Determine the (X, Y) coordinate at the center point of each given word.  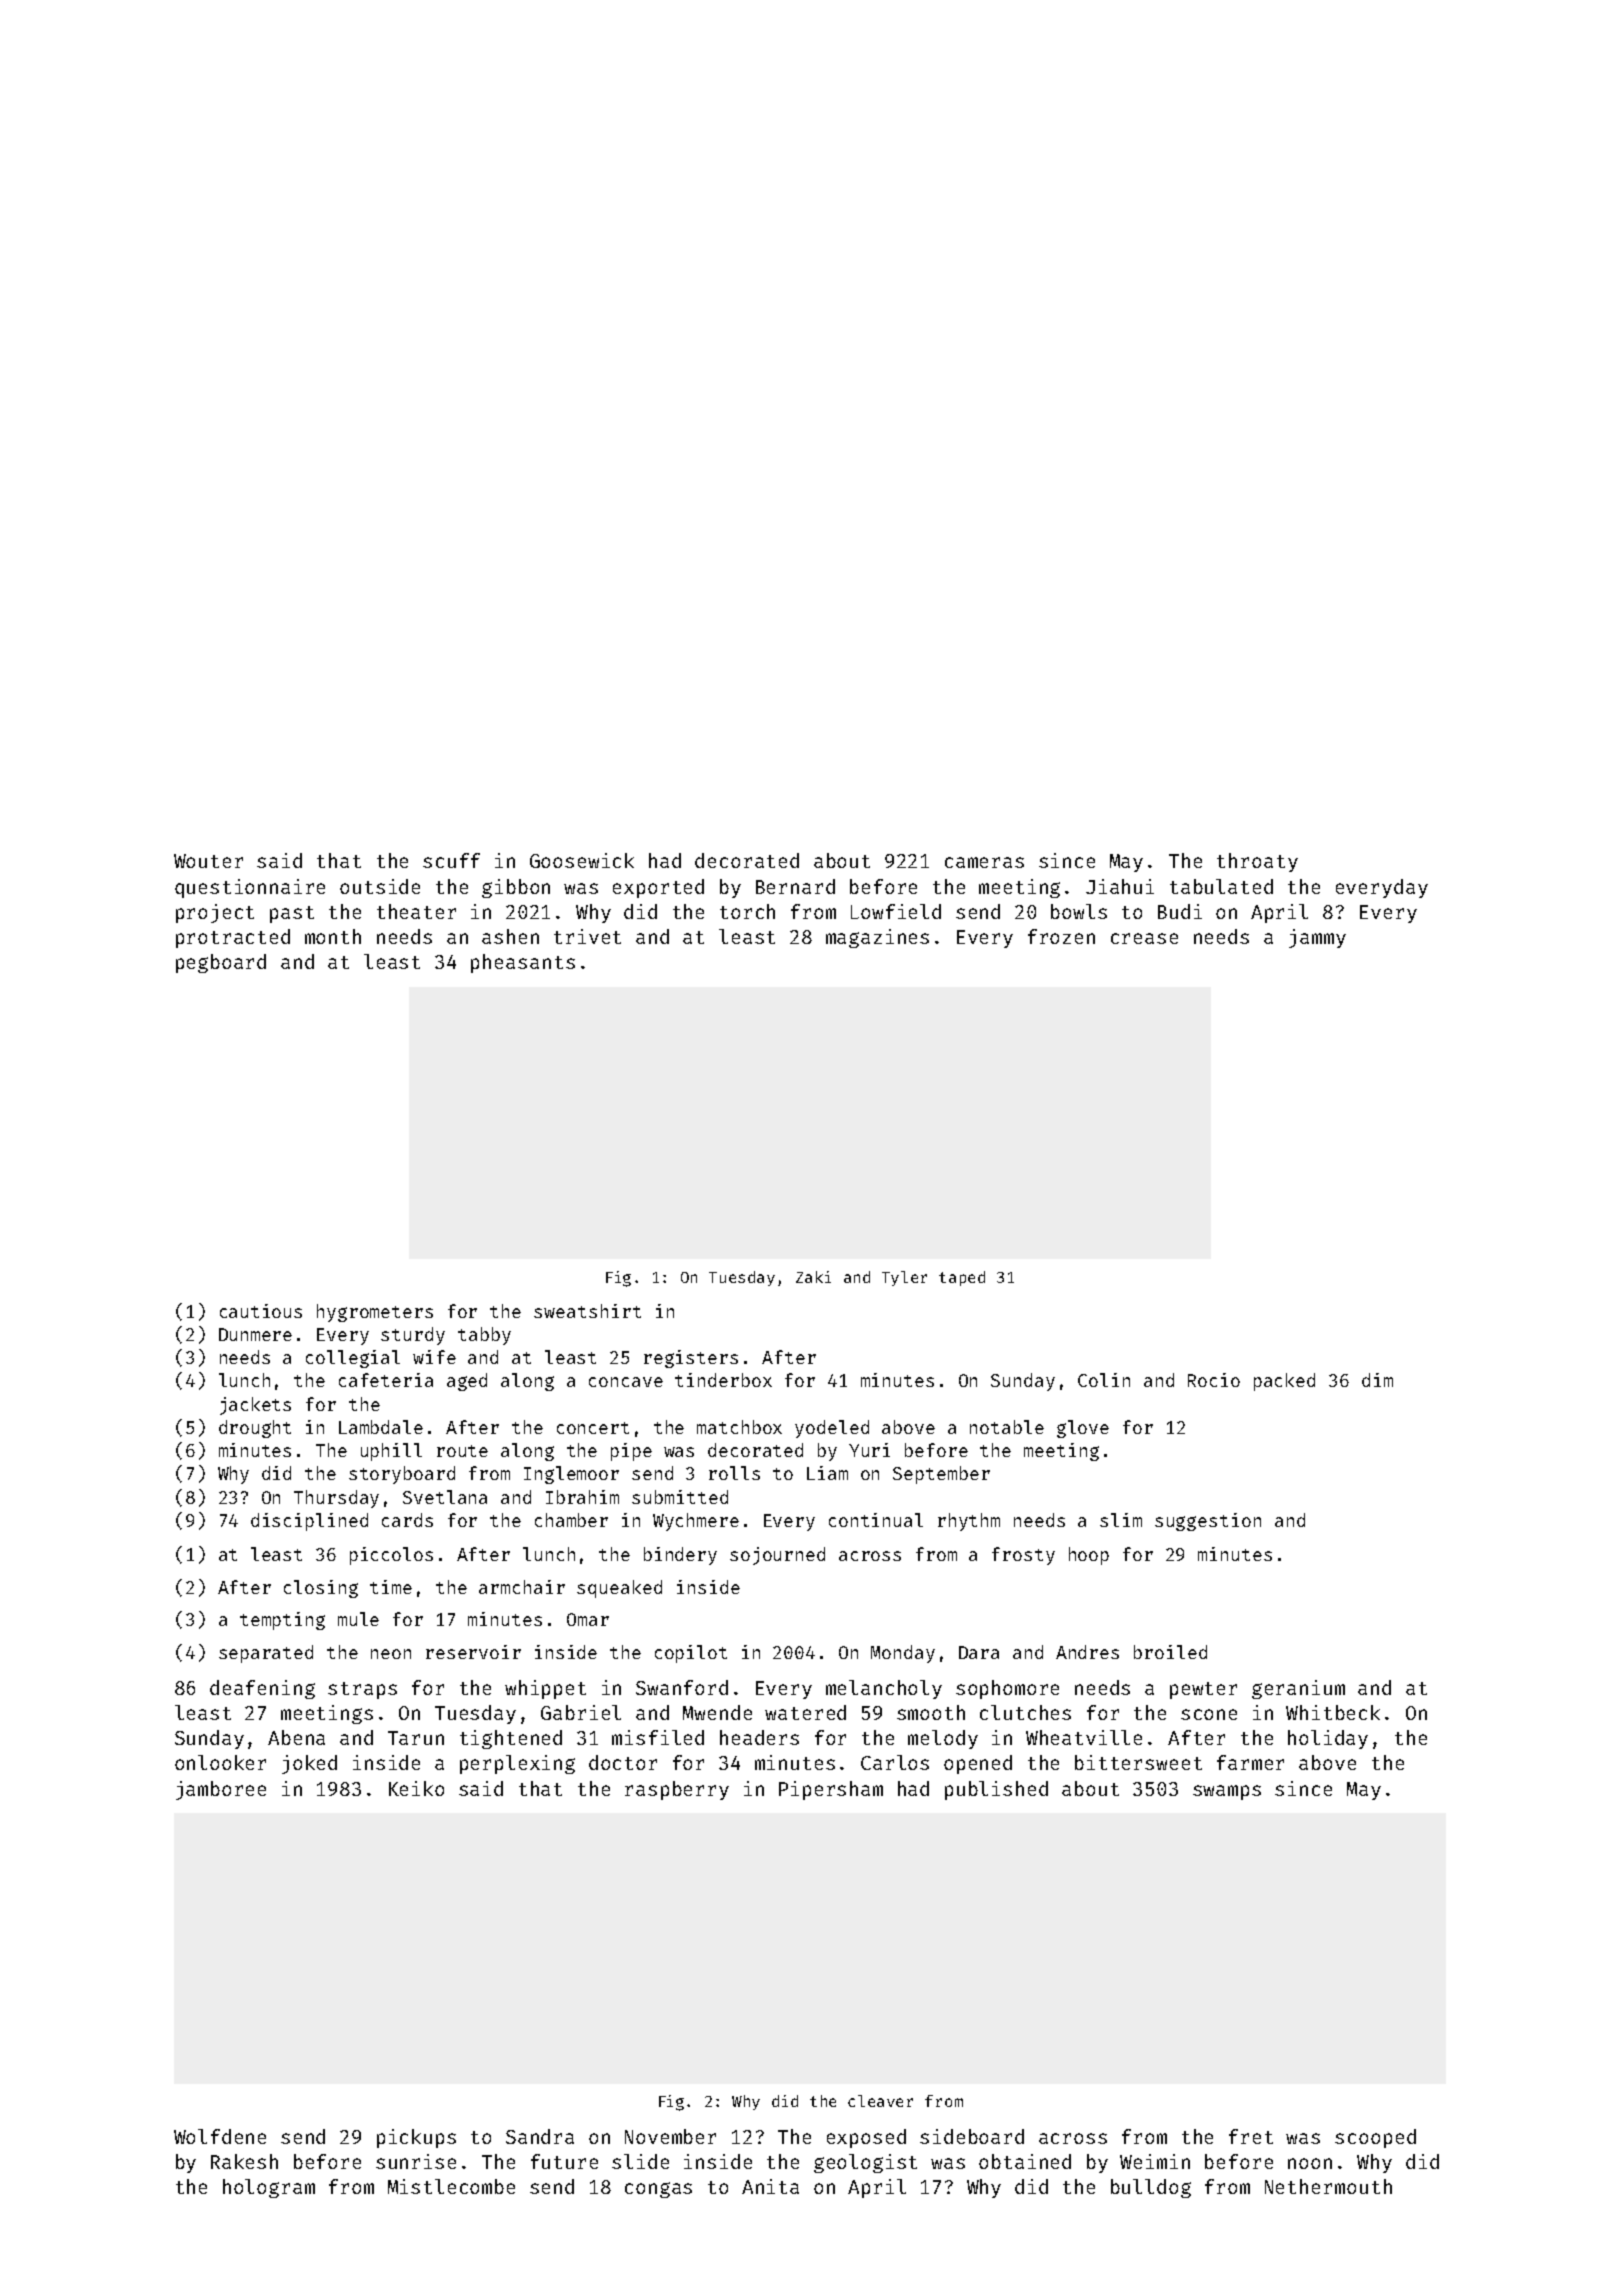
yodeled (832, 1429)
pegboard (221, 963)
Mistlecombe (451, 2186)
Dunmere (255, 1334)
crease (1144, 938)
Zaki (813, 1277)
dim (1377, 1380)
